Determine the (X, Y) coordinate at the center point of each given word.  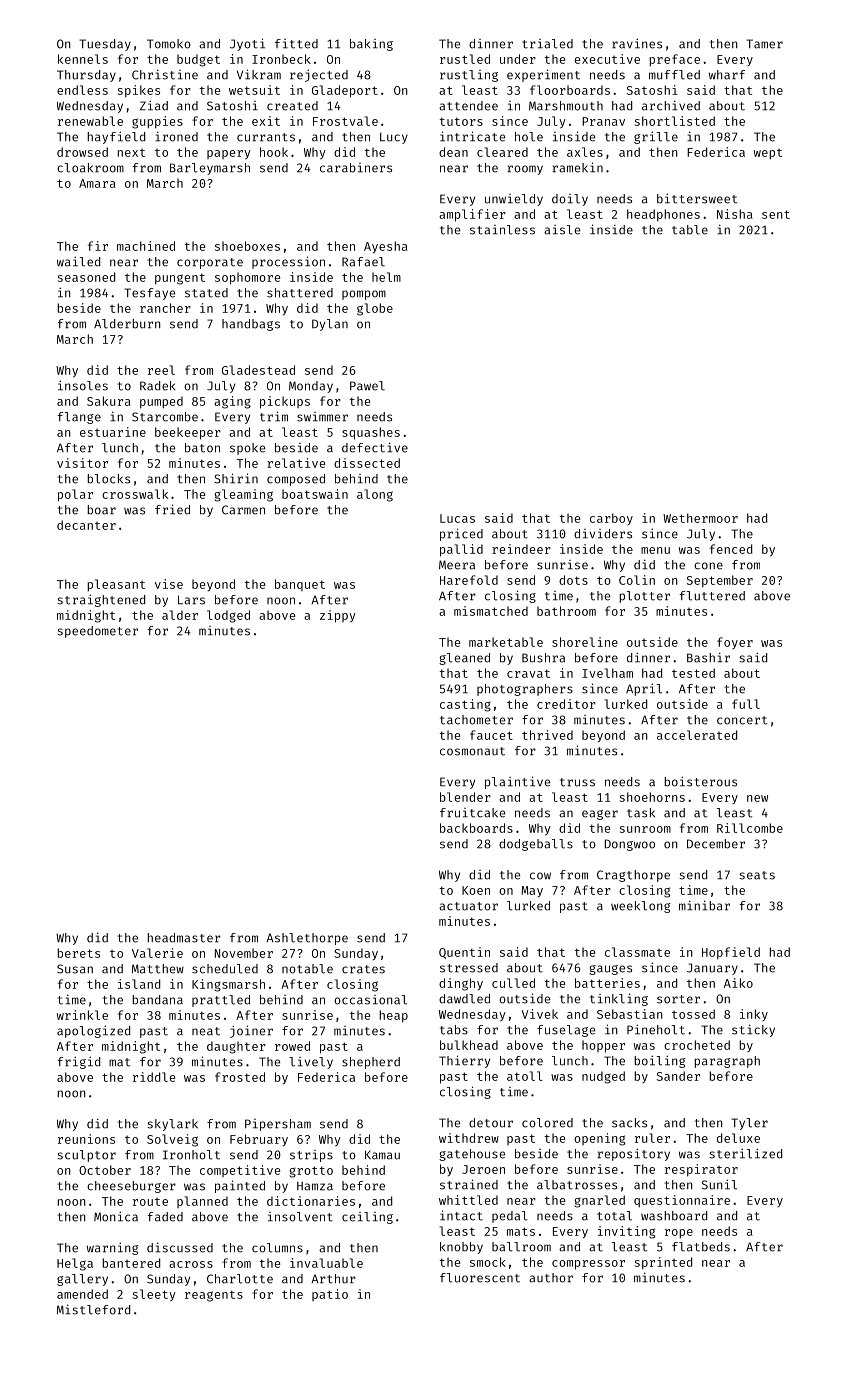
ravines (637, 43)
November (244, 953)
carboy (611, 519)
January (712, 969)
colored (547, 1123)
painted (240, 1186)
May (532, 891)
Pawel (367, 386)
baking (371, 45)
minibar (704, 905)
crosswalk (135, 494)
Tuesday (105, 45)
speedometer (97, 632)
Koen (476, 890)
